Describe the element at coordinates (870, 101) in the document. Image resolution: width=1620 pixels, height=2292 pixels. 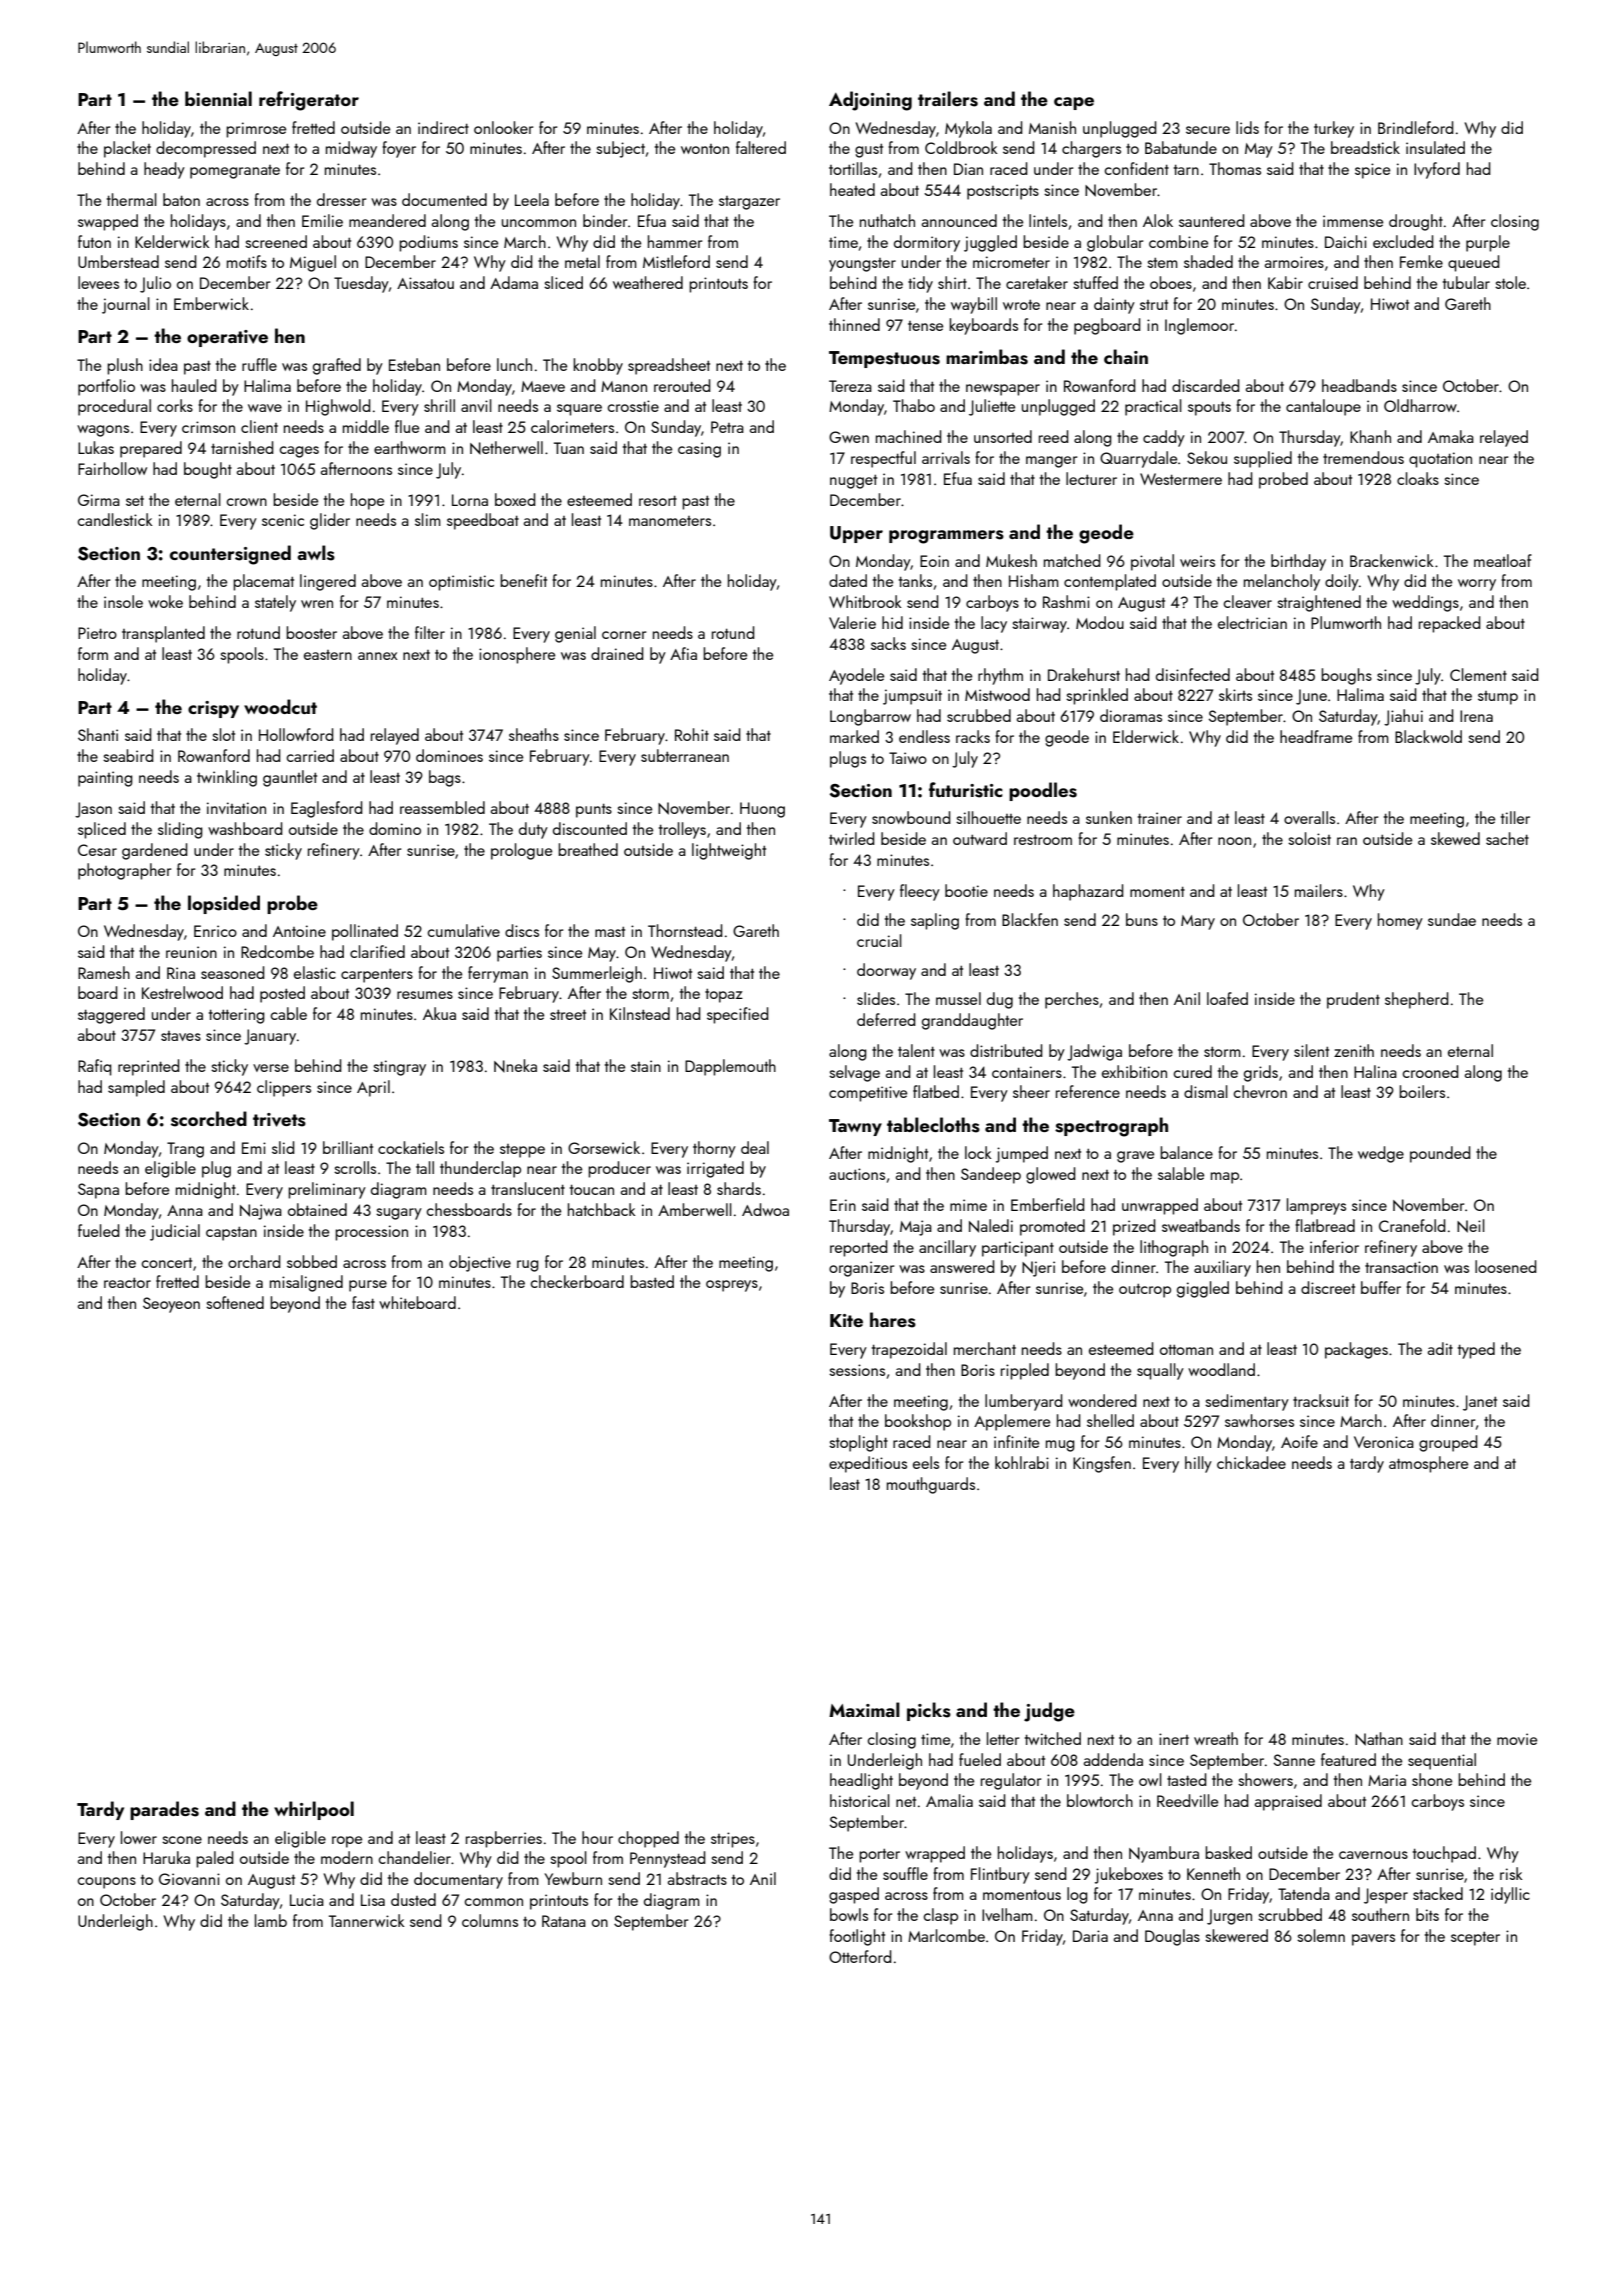
I see `Adjoining` at that location.
